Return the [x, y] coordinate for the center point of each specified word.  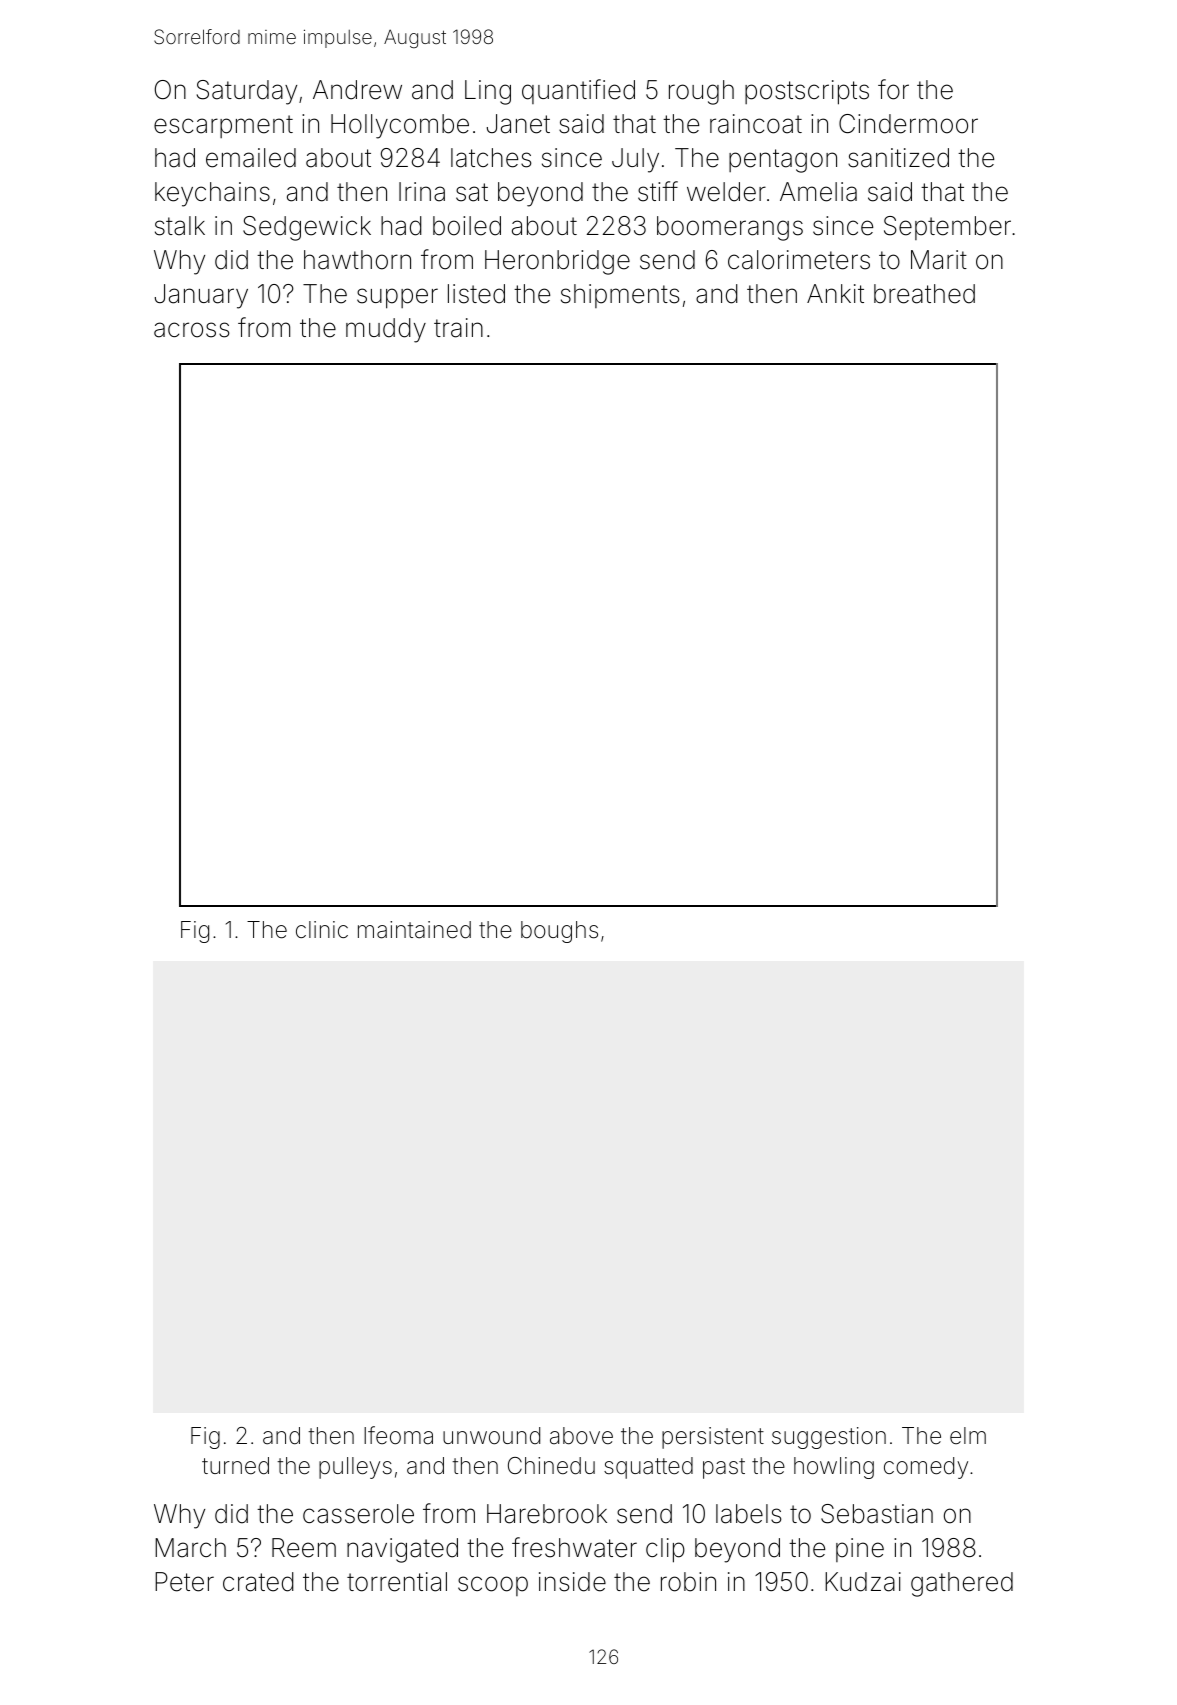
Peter [184, 1582]
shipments [620, 296]
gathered [962, 1584]
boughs [559, 932]
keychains [212, 194]
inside [572, 1582]
